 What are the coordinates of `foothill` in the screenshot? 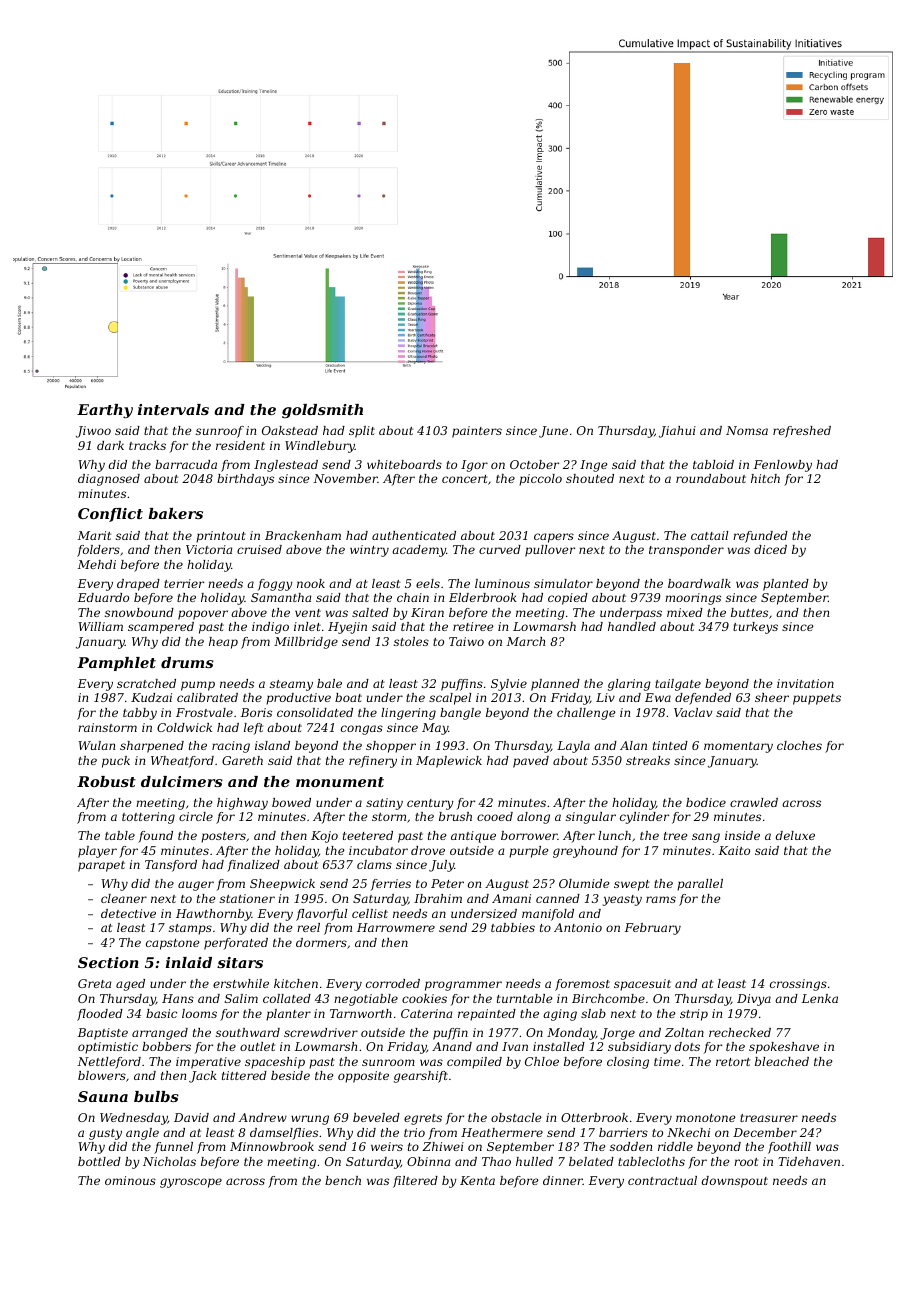 It's located at (789, 1148).
